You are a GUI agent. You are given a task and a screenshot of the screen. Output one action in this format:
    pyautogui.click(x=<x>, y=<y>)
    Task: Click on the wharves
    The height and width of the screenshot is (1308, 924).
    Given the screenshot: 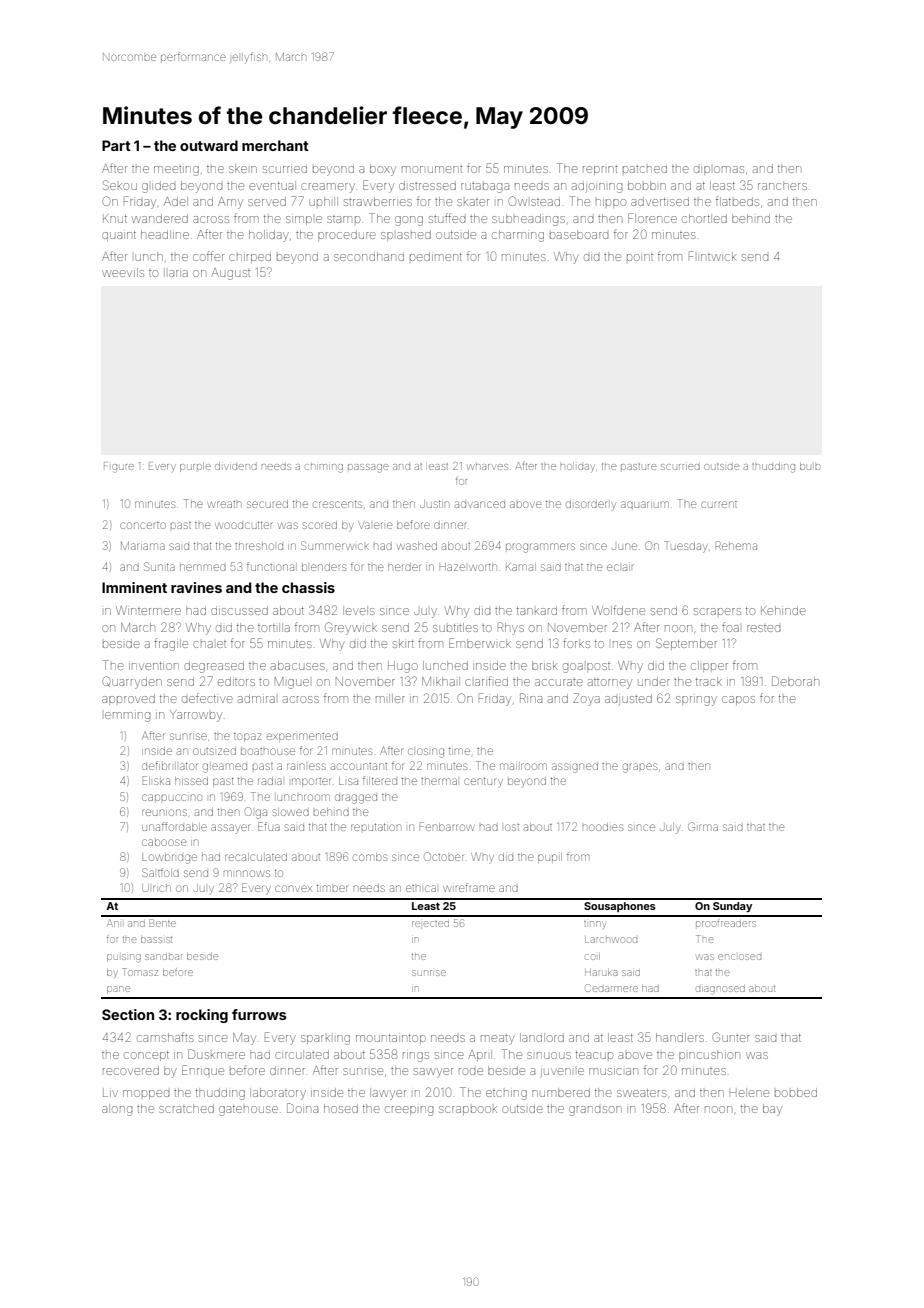 What is the action you would take?
    pyautogui.click(x=488, y=467)
